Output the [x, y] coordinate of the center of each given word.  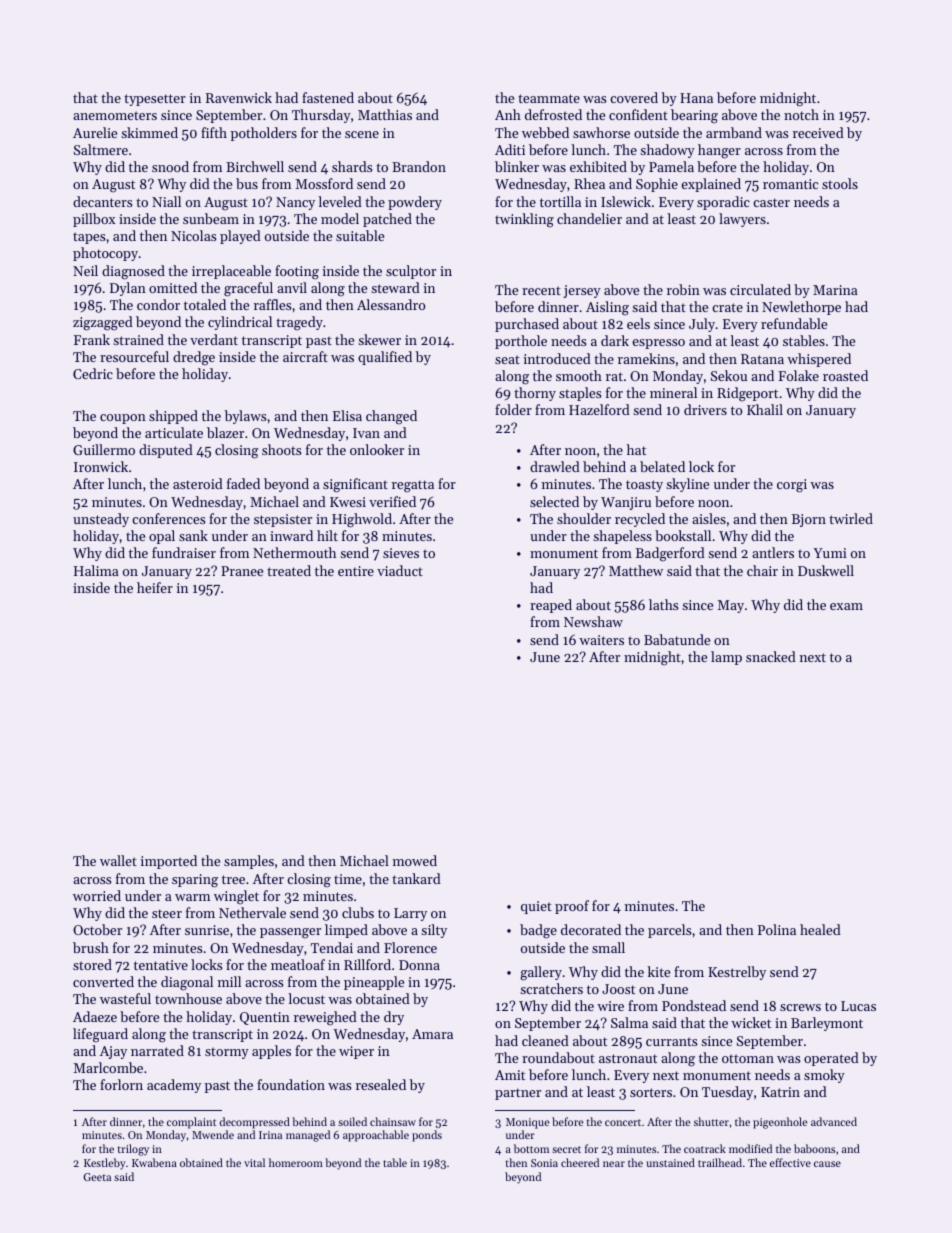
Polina [777, 929]
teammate [549, 98]
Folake [798, 375]
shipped [173, 417]
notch [801, 114]
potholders [264, 134]
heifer [155, 587]
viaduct [400, 570]
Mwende [213, 1134]
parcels [669, 931]
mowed [415, 860]
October [97, 929]
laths [663, 604]
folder [513, 409]
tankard [416, 878]
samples [249, 862]
